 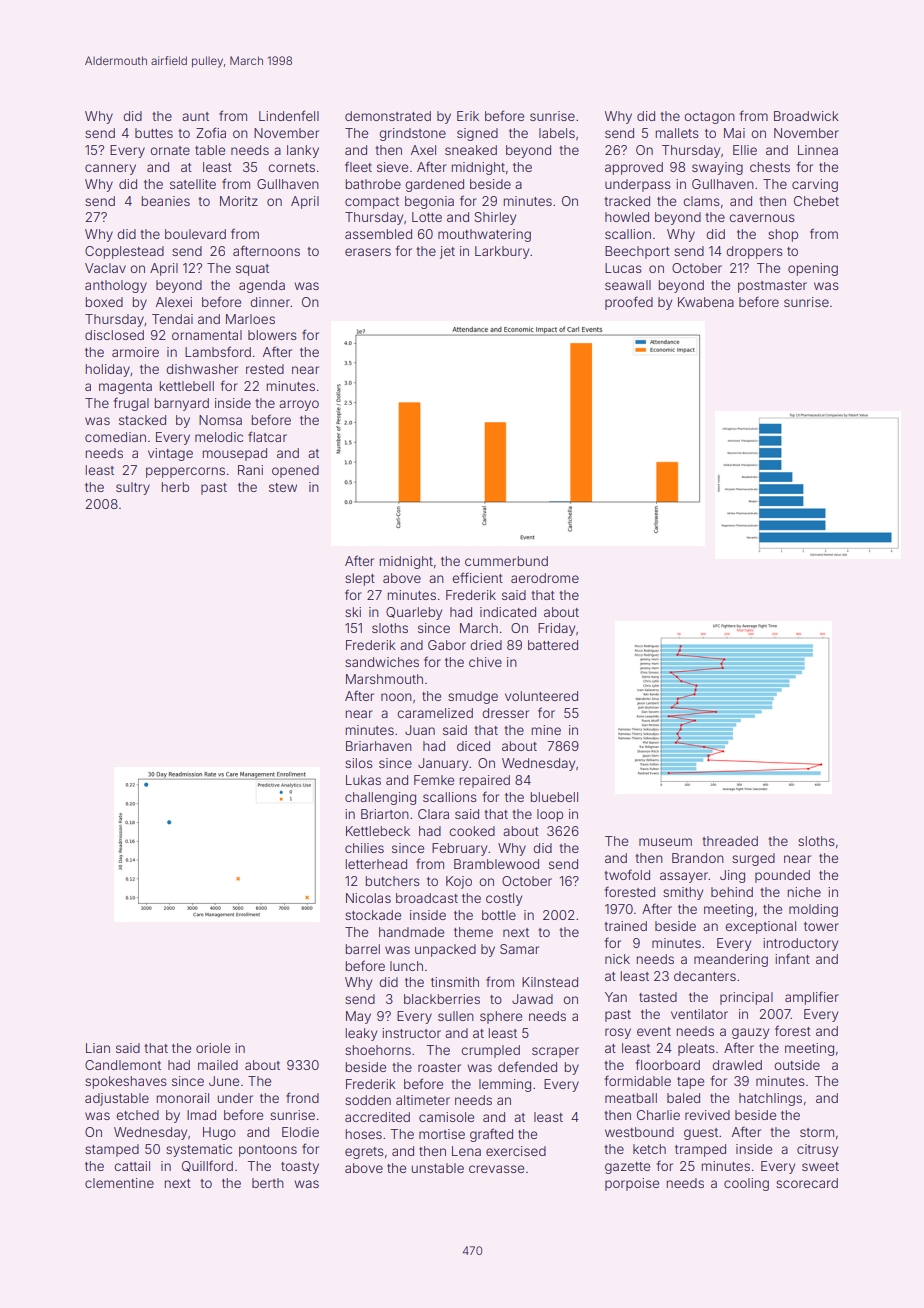 What do you see at coordinates (220, 420) in the page?
I see `Nomsa` at bounding box center [220, 420].
